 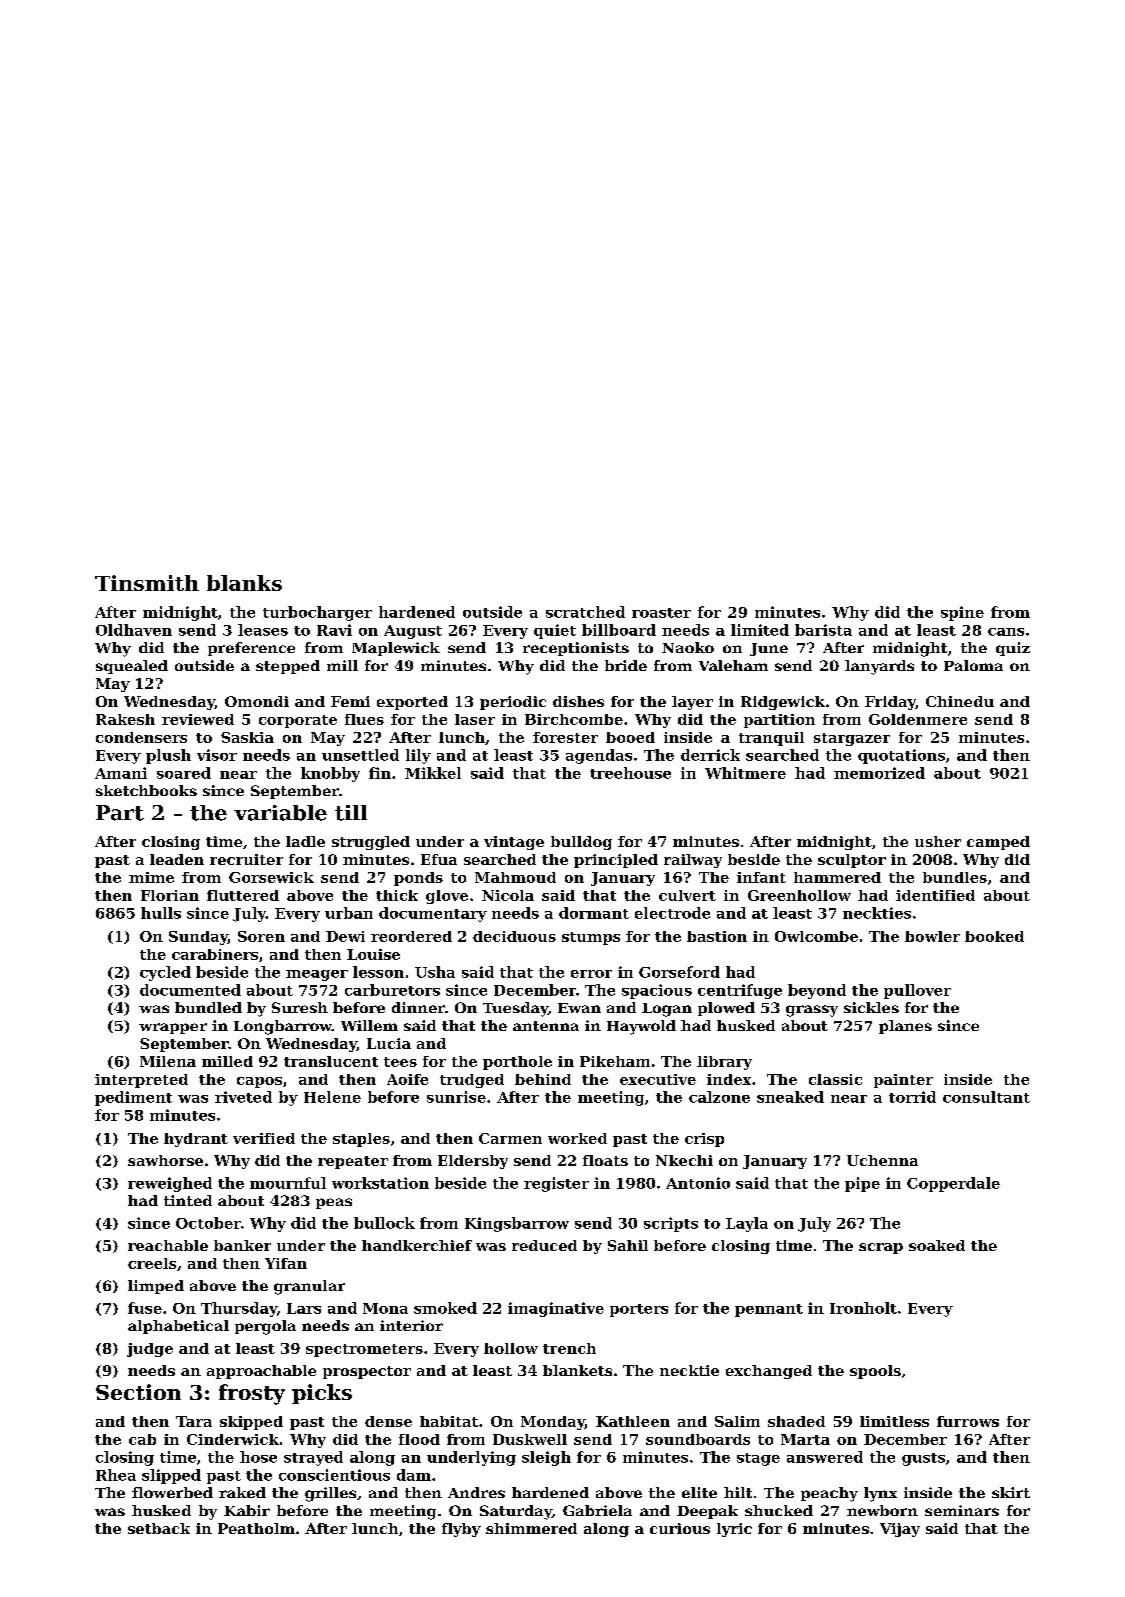 I want to click on Omondi, so click(x=257, y=701).
